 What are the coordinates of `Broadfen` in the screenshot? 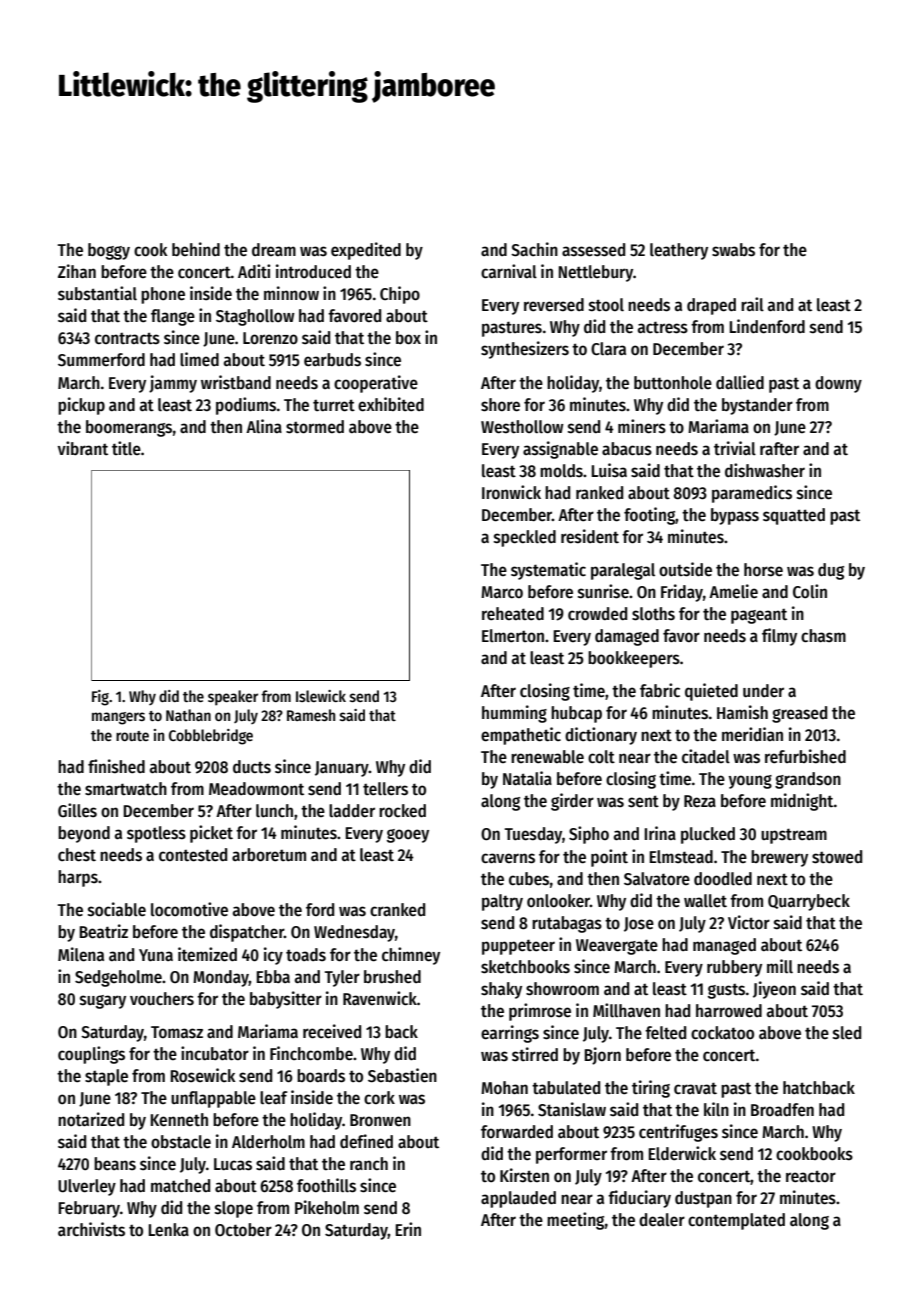 It's located at (782, 1110).
